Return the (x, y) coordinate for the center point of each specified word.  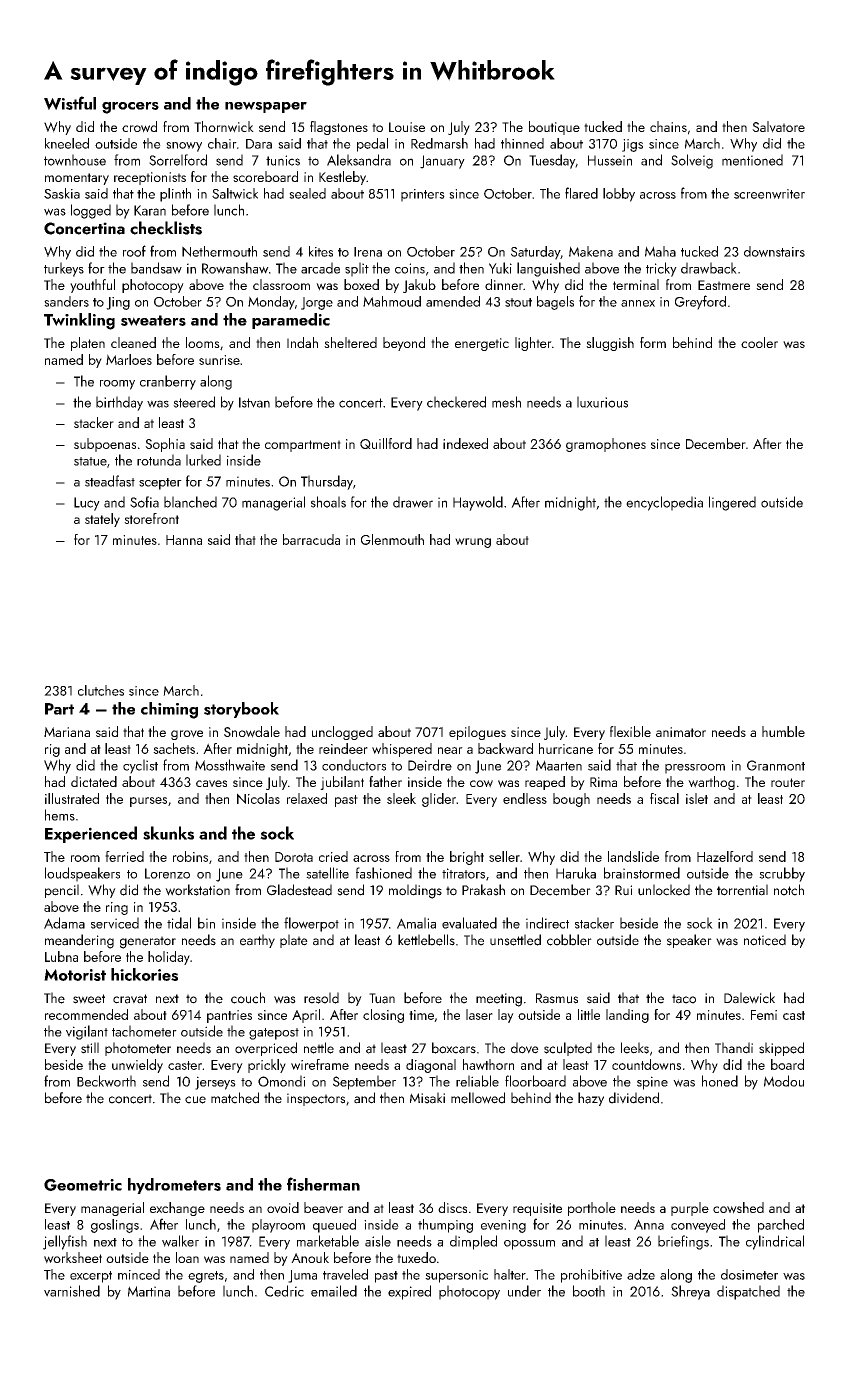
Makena (591, 251)
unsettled (515, 940)
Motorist (75, 975)
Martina (149, 1291)
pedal (372, 145)
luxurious (602, 402)
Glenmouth (392, 539)
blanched (190, 502)
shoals (328, 502)
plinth (175, 195)
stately (102, 520)
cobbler (569, 940)
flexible (630, 731)
